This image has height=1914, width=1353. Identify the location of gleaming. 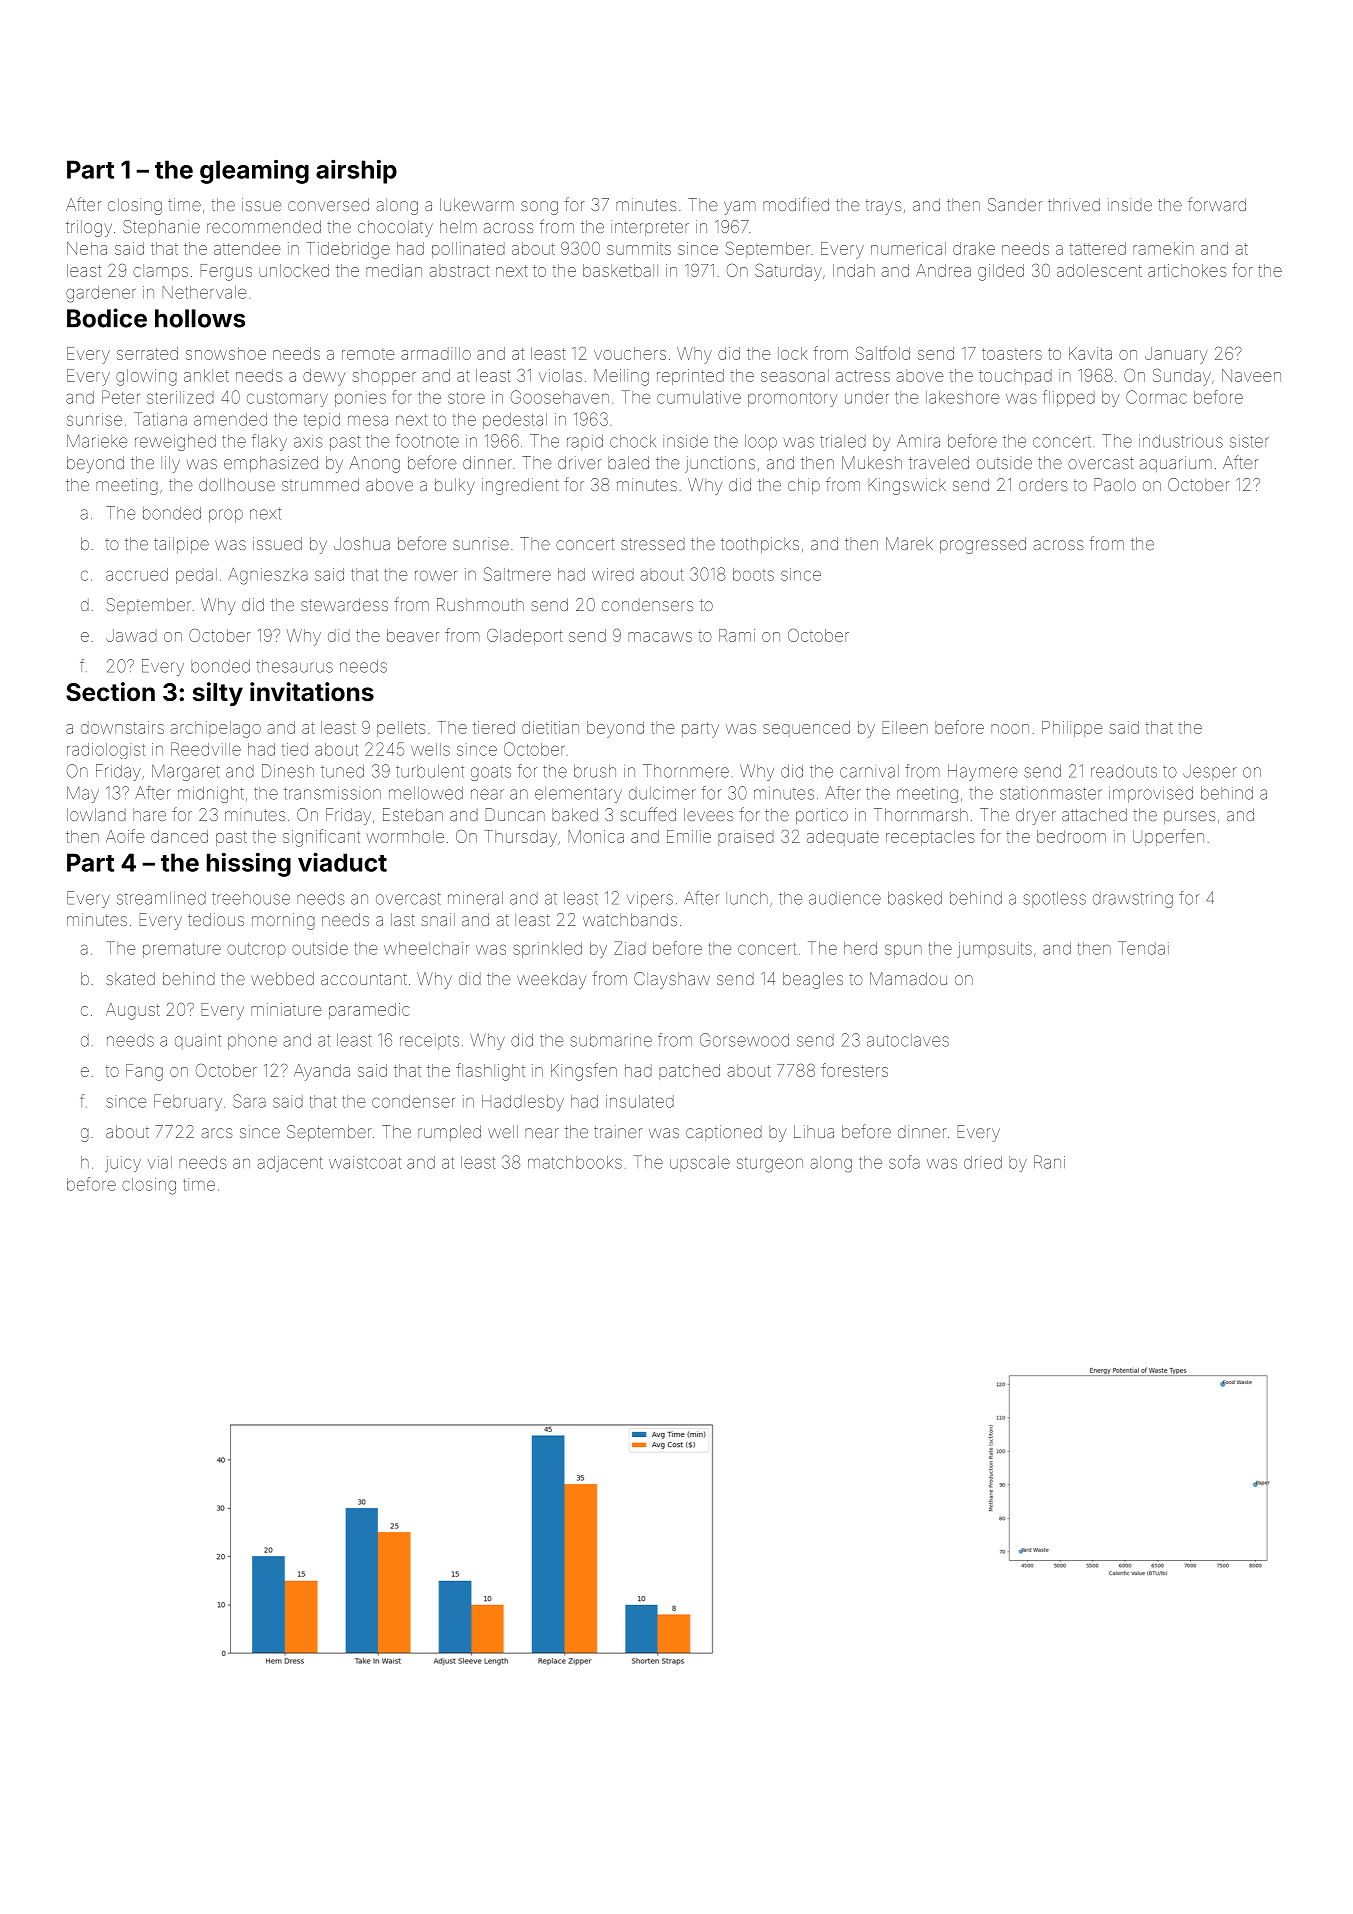
(254, 172).
